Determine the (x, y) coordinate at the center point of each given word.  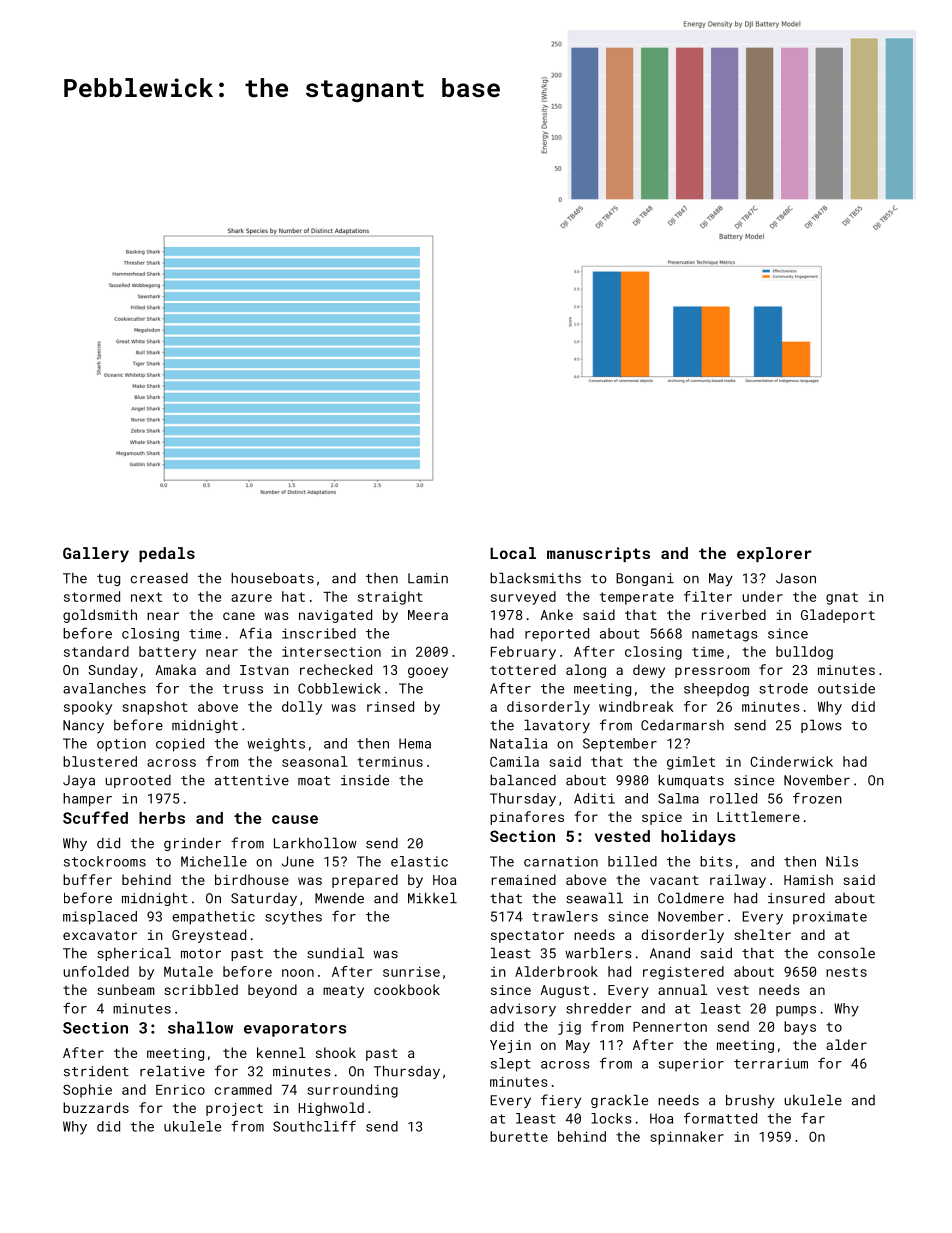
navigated (335, 616)
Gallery (96, 555)
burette (519, 1136)
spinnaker (687, 1138)
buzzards (96, 1107)
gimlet (691, 763)
